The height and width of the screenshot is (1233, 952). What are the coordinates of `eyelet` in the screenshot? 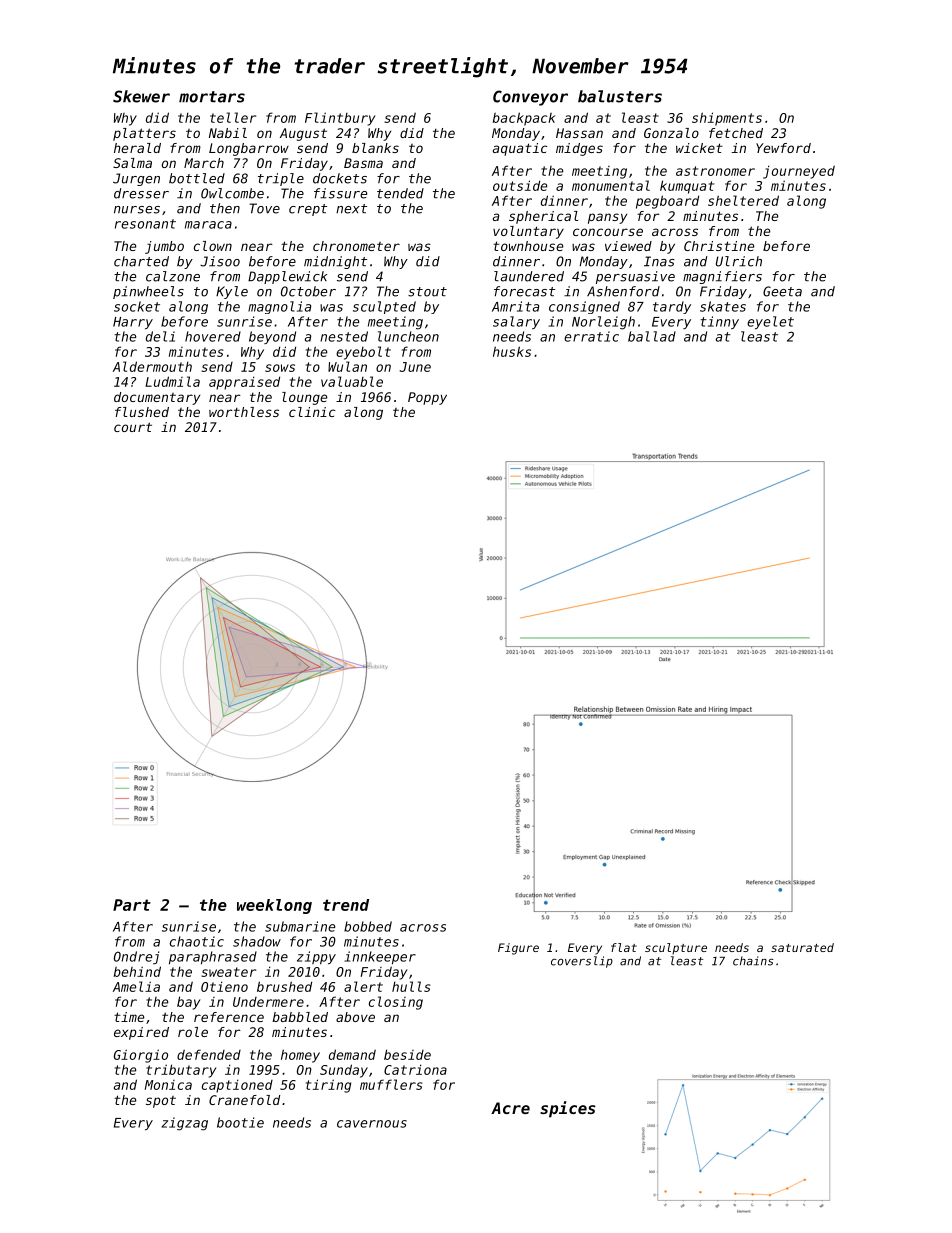 It's located at (770, 322).
